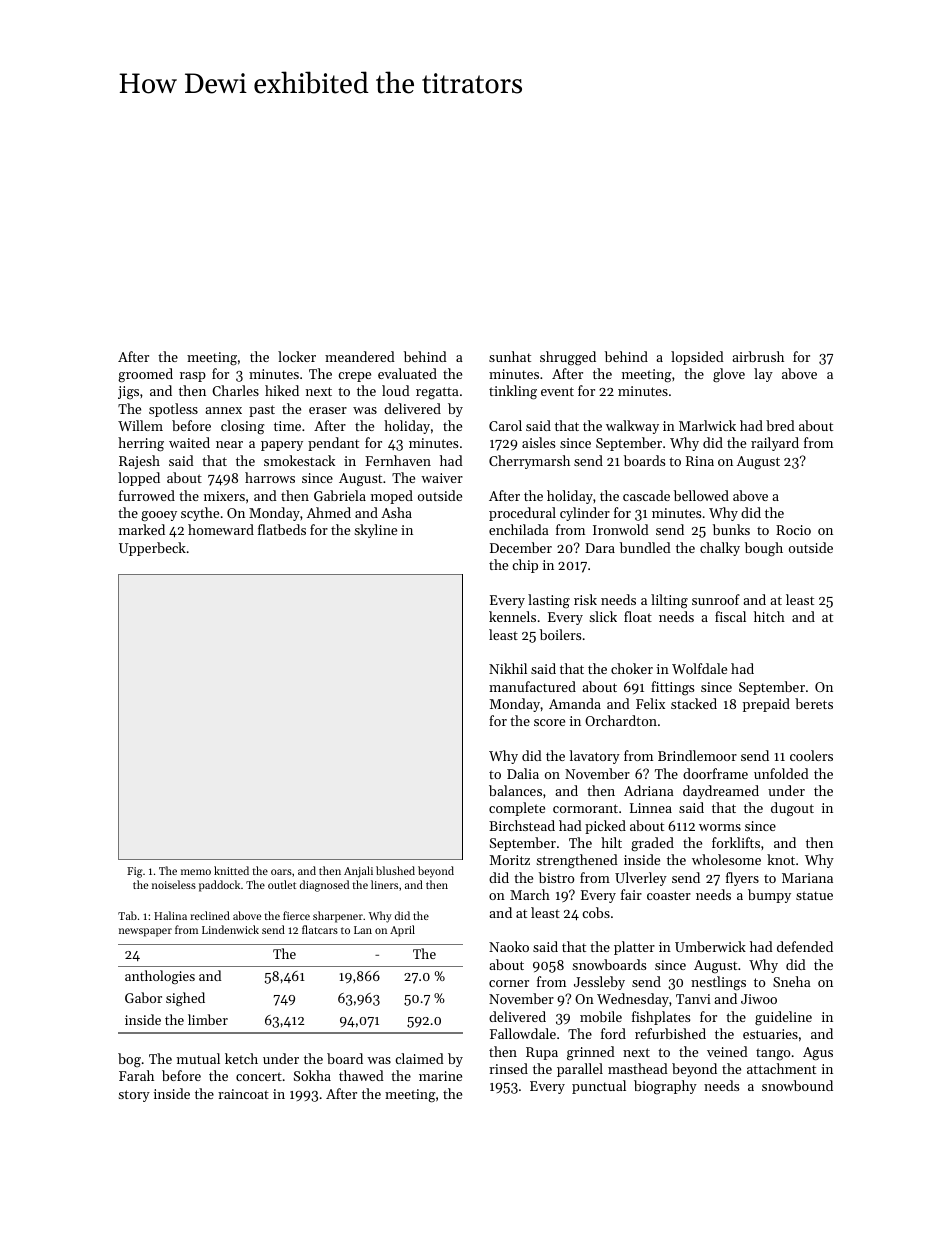  I want to click on knot, so click(781, 859).
